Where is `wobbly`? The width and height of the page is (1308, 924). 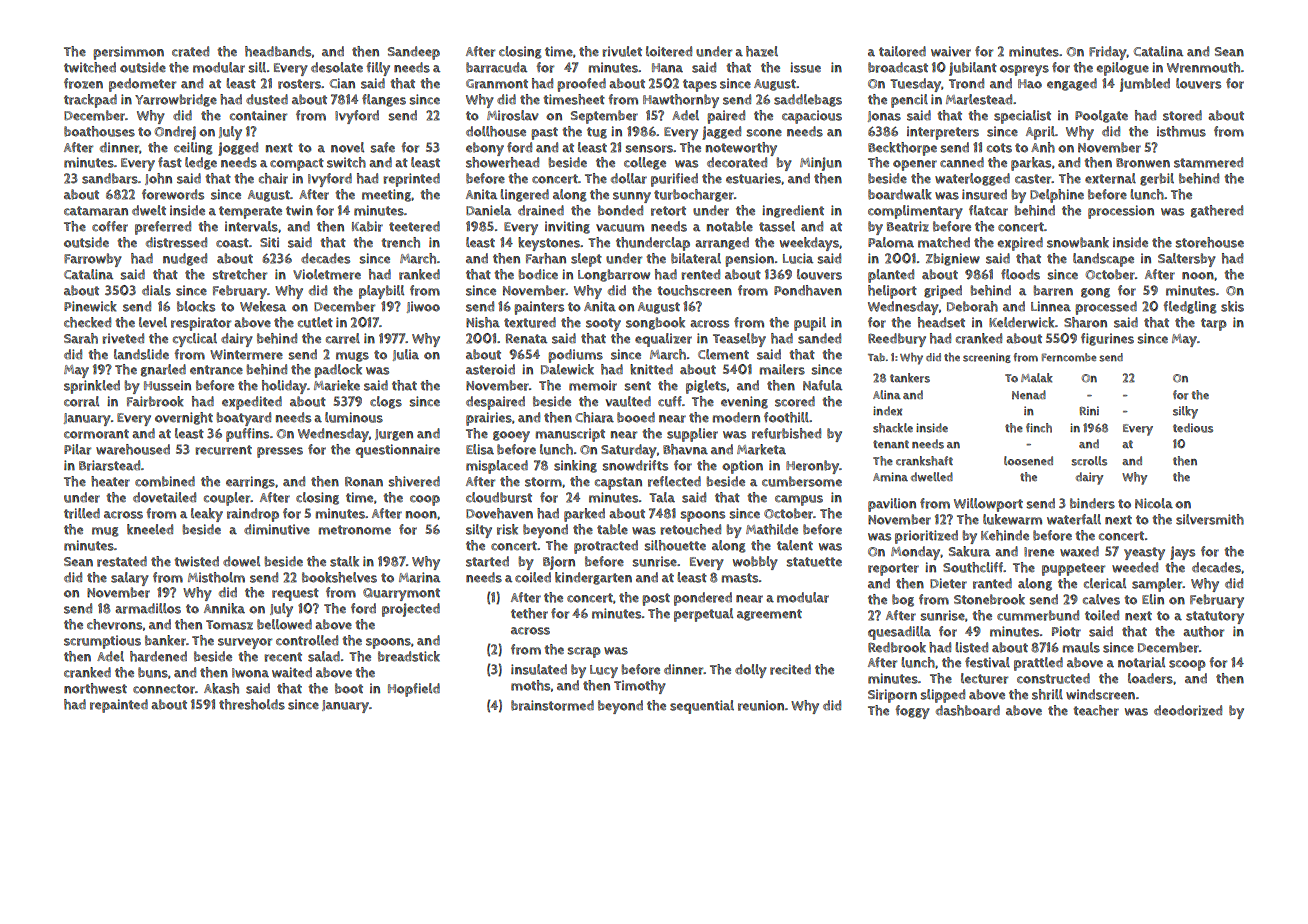 wobbly is located at coordinates (755, 563).
